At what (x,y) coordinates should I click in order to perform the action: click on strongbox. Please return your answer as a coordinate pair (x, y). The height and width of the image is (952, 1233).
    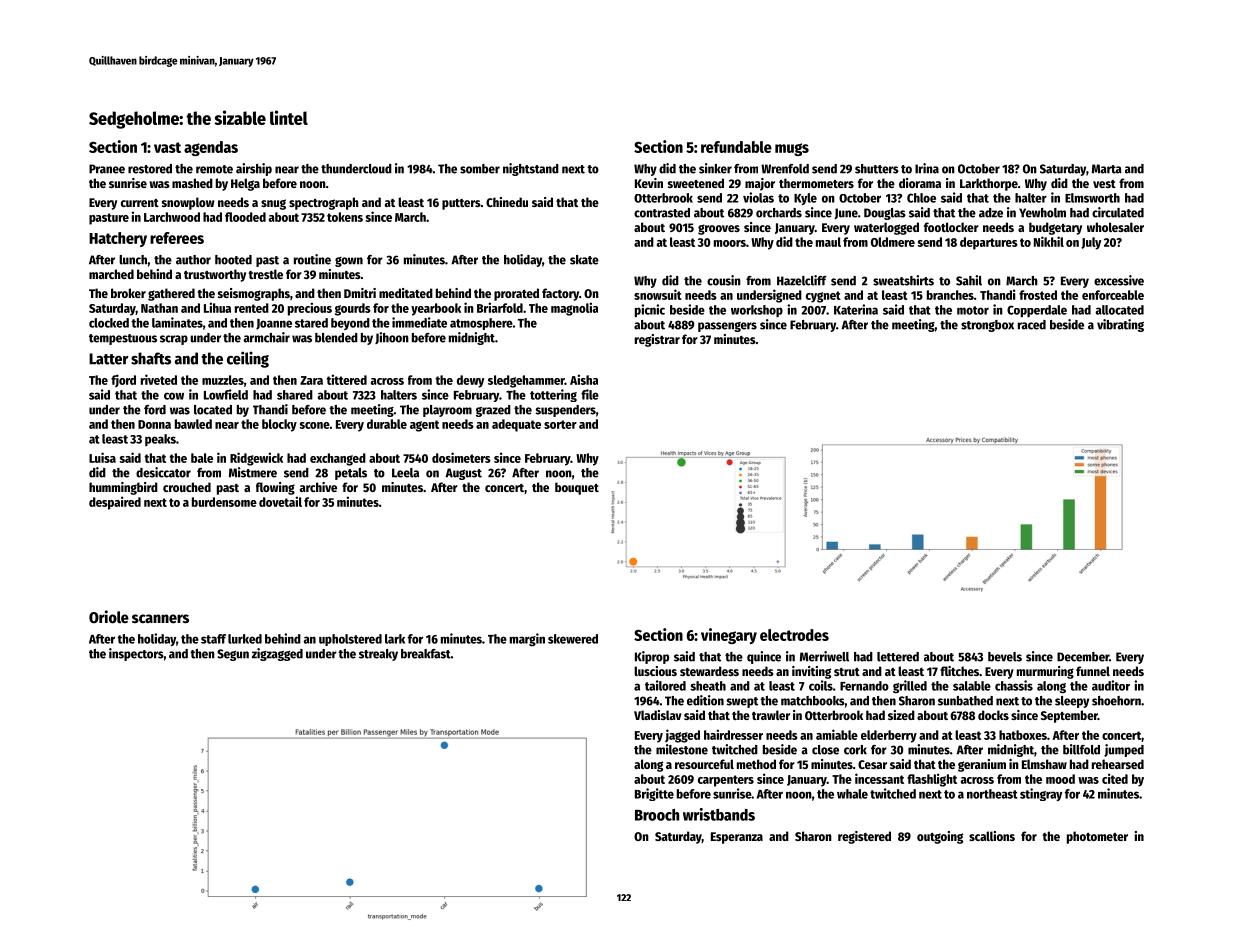
    Looking at the image, I should click on (987, 326).
